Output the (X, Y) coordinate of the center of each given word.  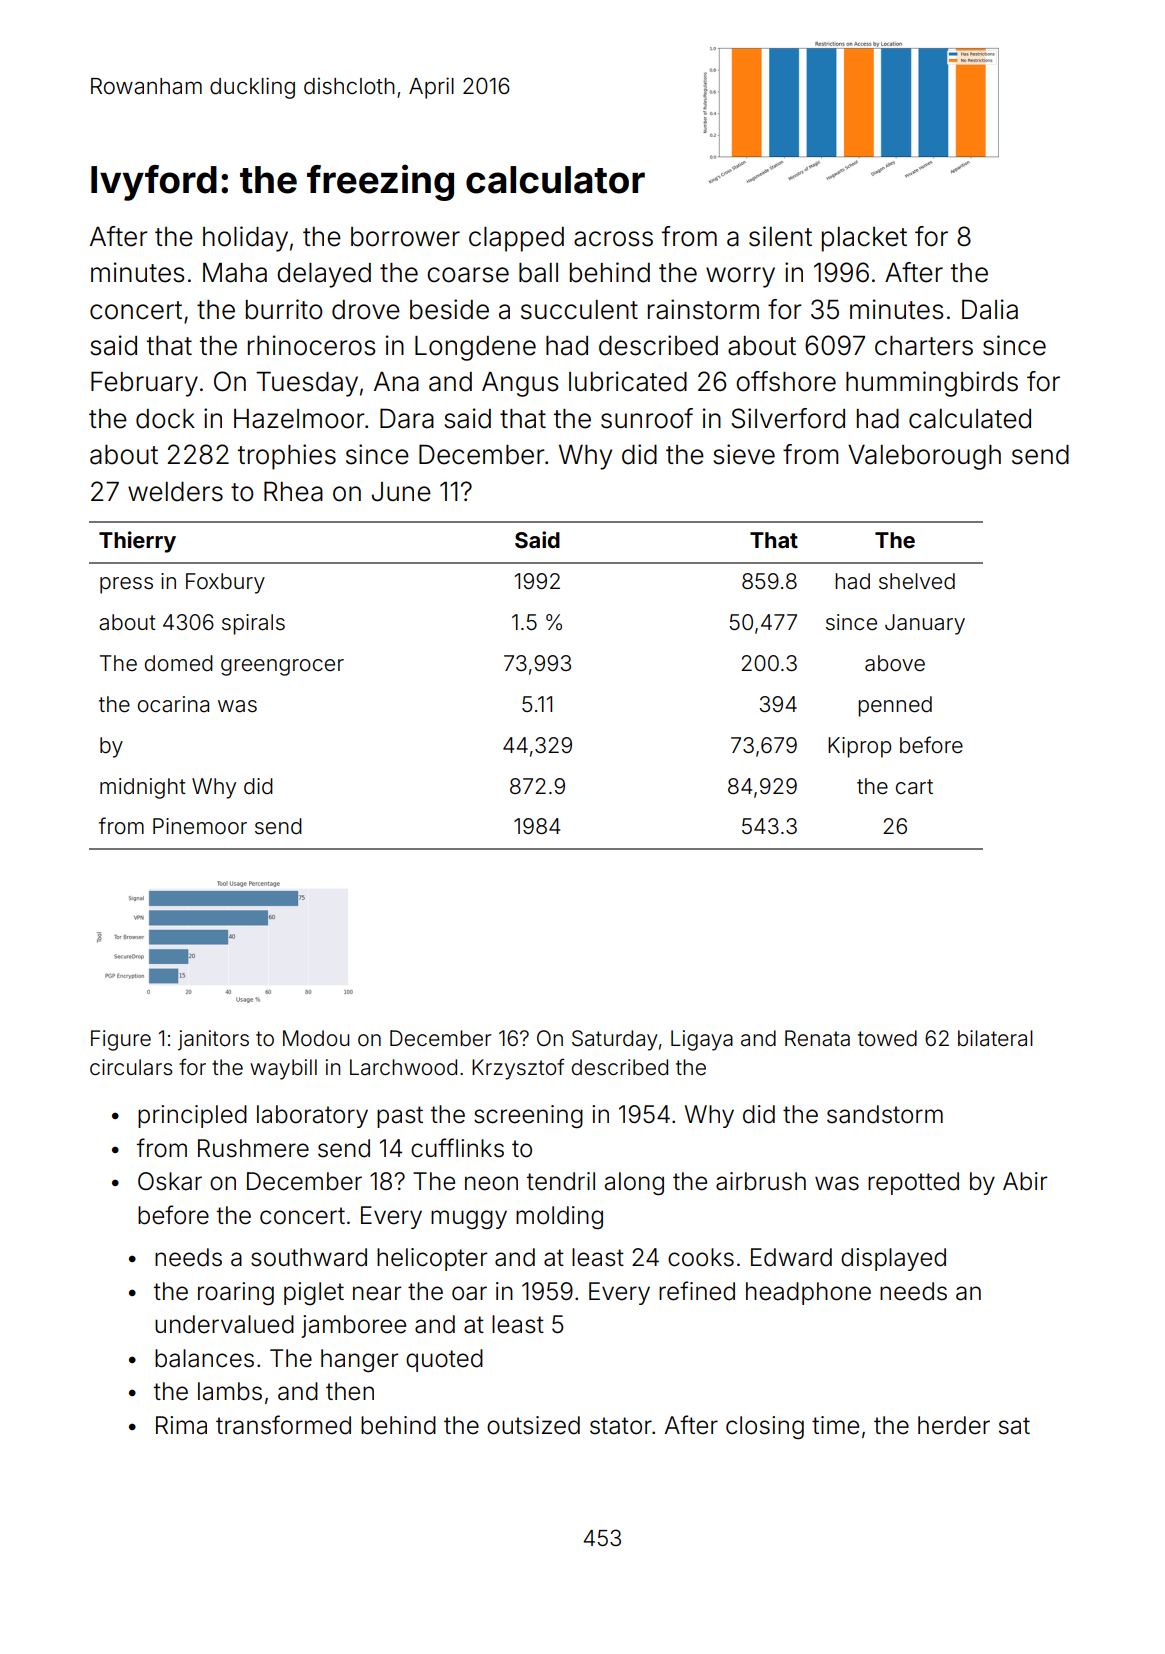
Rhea (293, 492)
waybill (283, 1069)
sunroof (647, 418)
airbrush (761, 1181)
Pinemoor (200, 826)
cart (914, 786)
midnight (143, 788)
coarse (468, 275)
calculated (970, 419)
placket (864, 239)
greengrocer (282, 667)
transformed (283, 1425)
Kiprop (859, 747)
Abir (1025, 1181)
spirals (253, 624)
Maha (235, 273)
